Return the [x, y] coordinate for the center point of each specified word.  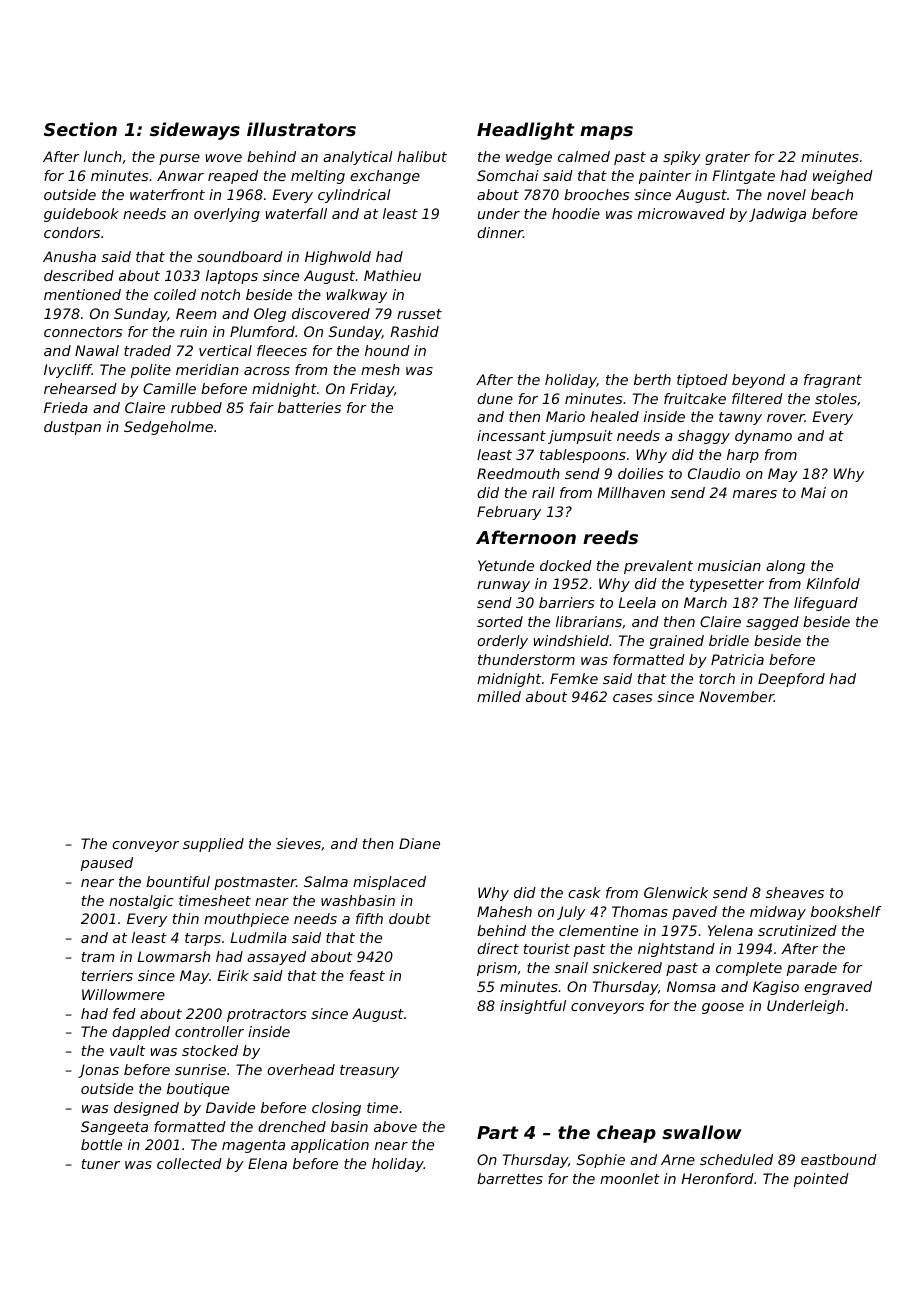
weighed [843, 177]
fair [262, 407]
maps [606, 133]
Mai [813, 492]
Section [80, 129]
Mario [565, 416]
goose [723, 1008]
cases [633, 698]
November [736, 696]
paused [107, 864]
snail [571, 967]
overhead [301, 1069]
